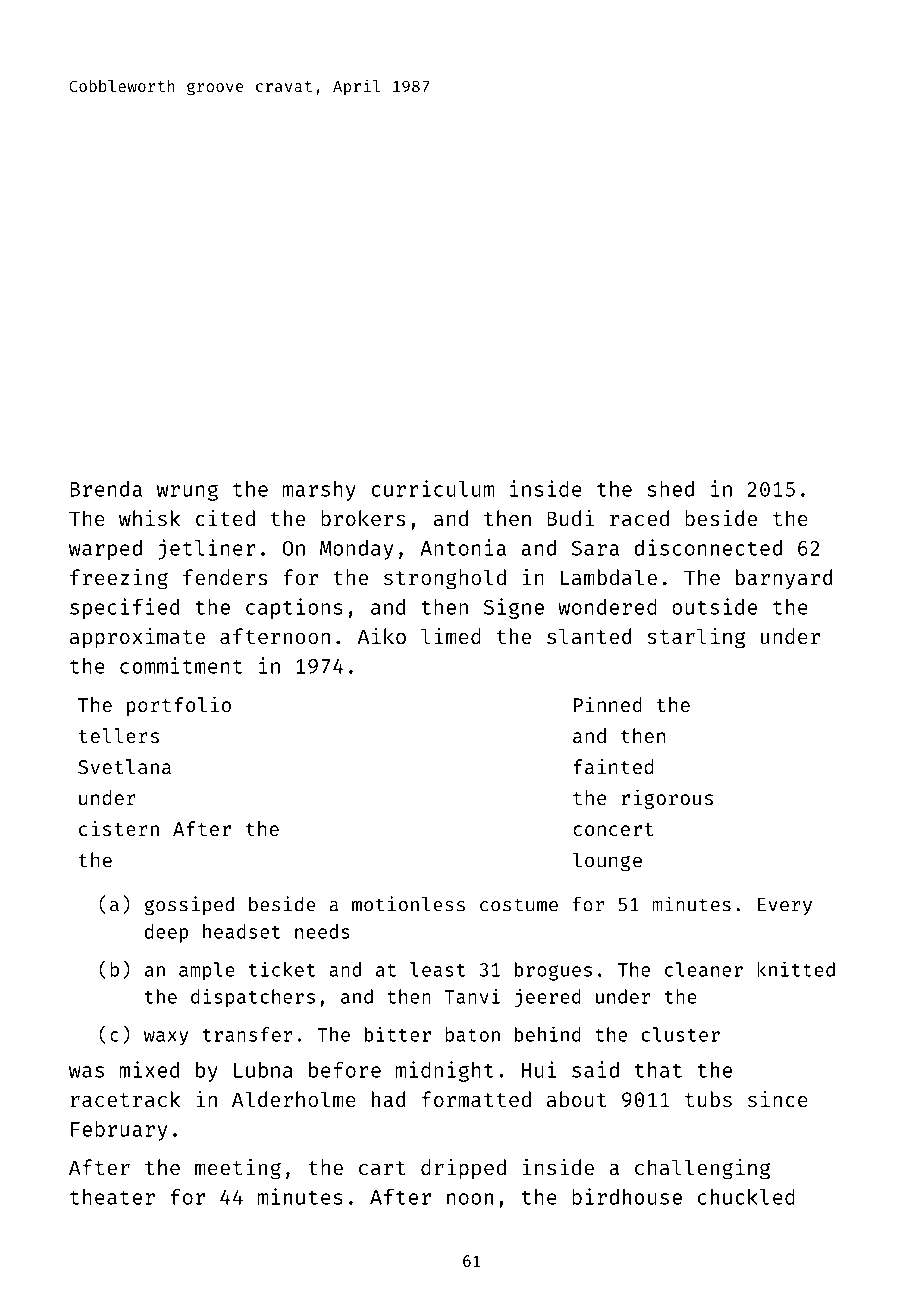  What do you see at coordinates (124, 766) in the image?
I see `Svetlana` at bounding box center [124, 766].
